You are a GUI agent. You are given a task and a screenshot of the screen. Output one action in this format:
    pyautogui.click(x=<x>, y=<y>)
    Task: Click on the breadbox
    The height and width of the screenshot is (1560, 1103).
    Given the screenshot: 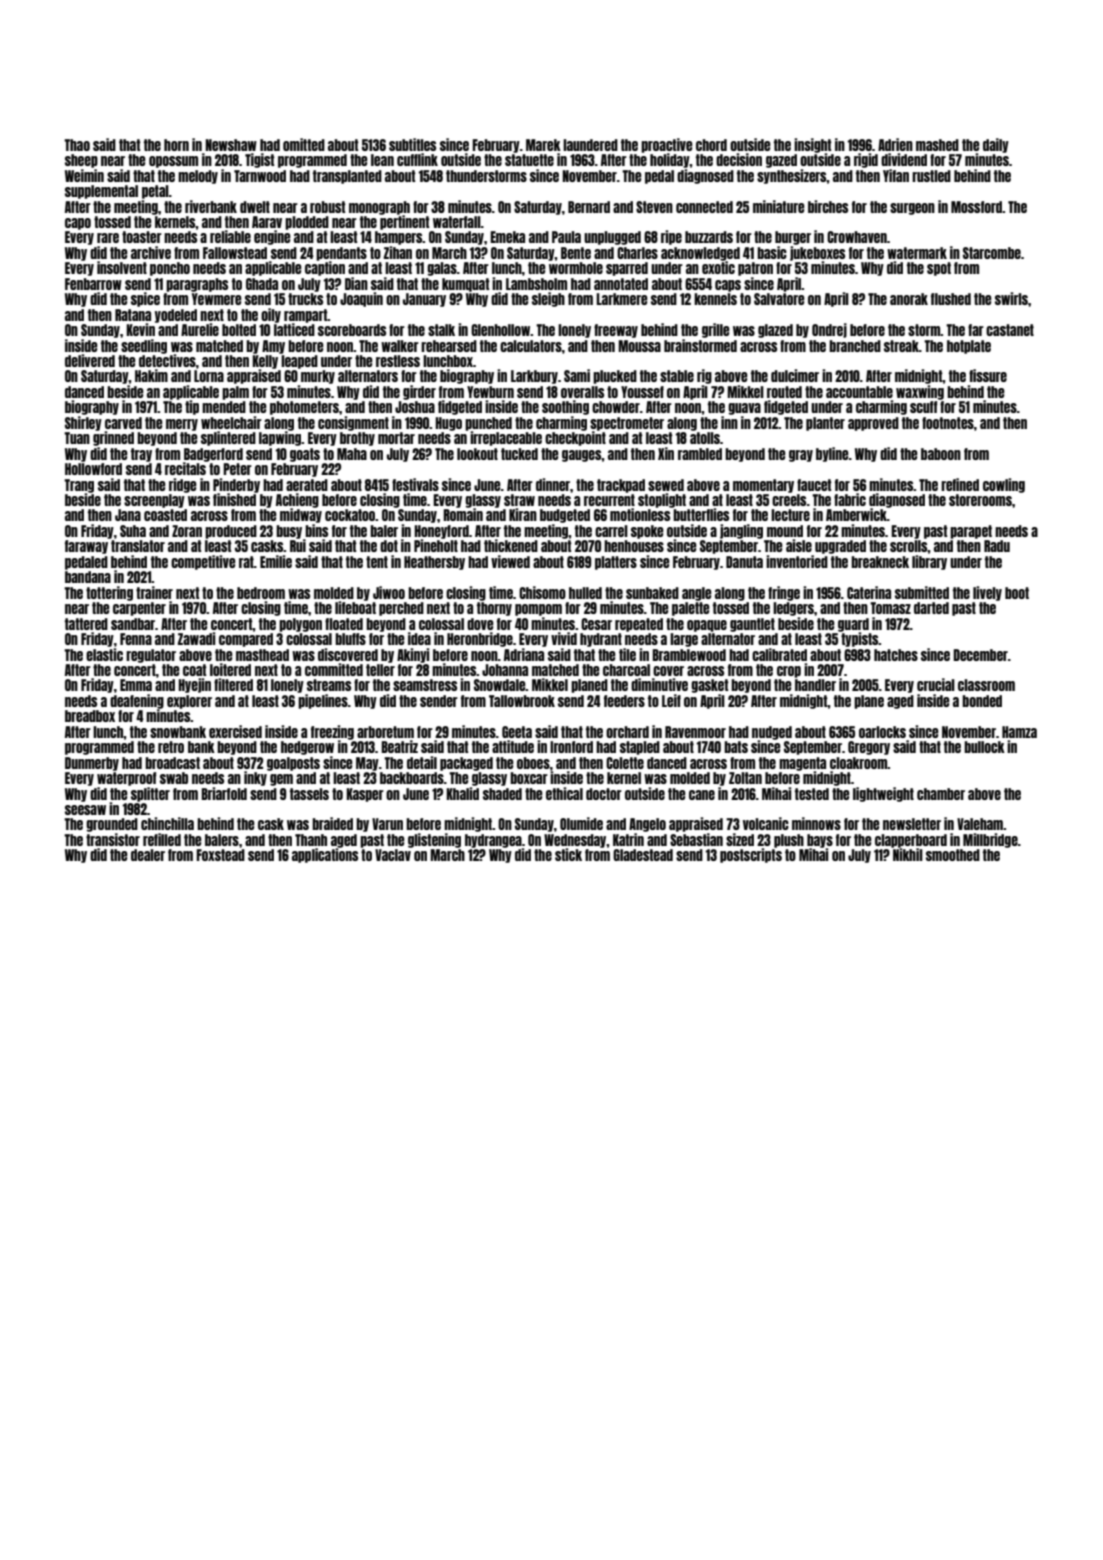 What is the action you would take?
    pyautogui.click(x=90, y=716)
